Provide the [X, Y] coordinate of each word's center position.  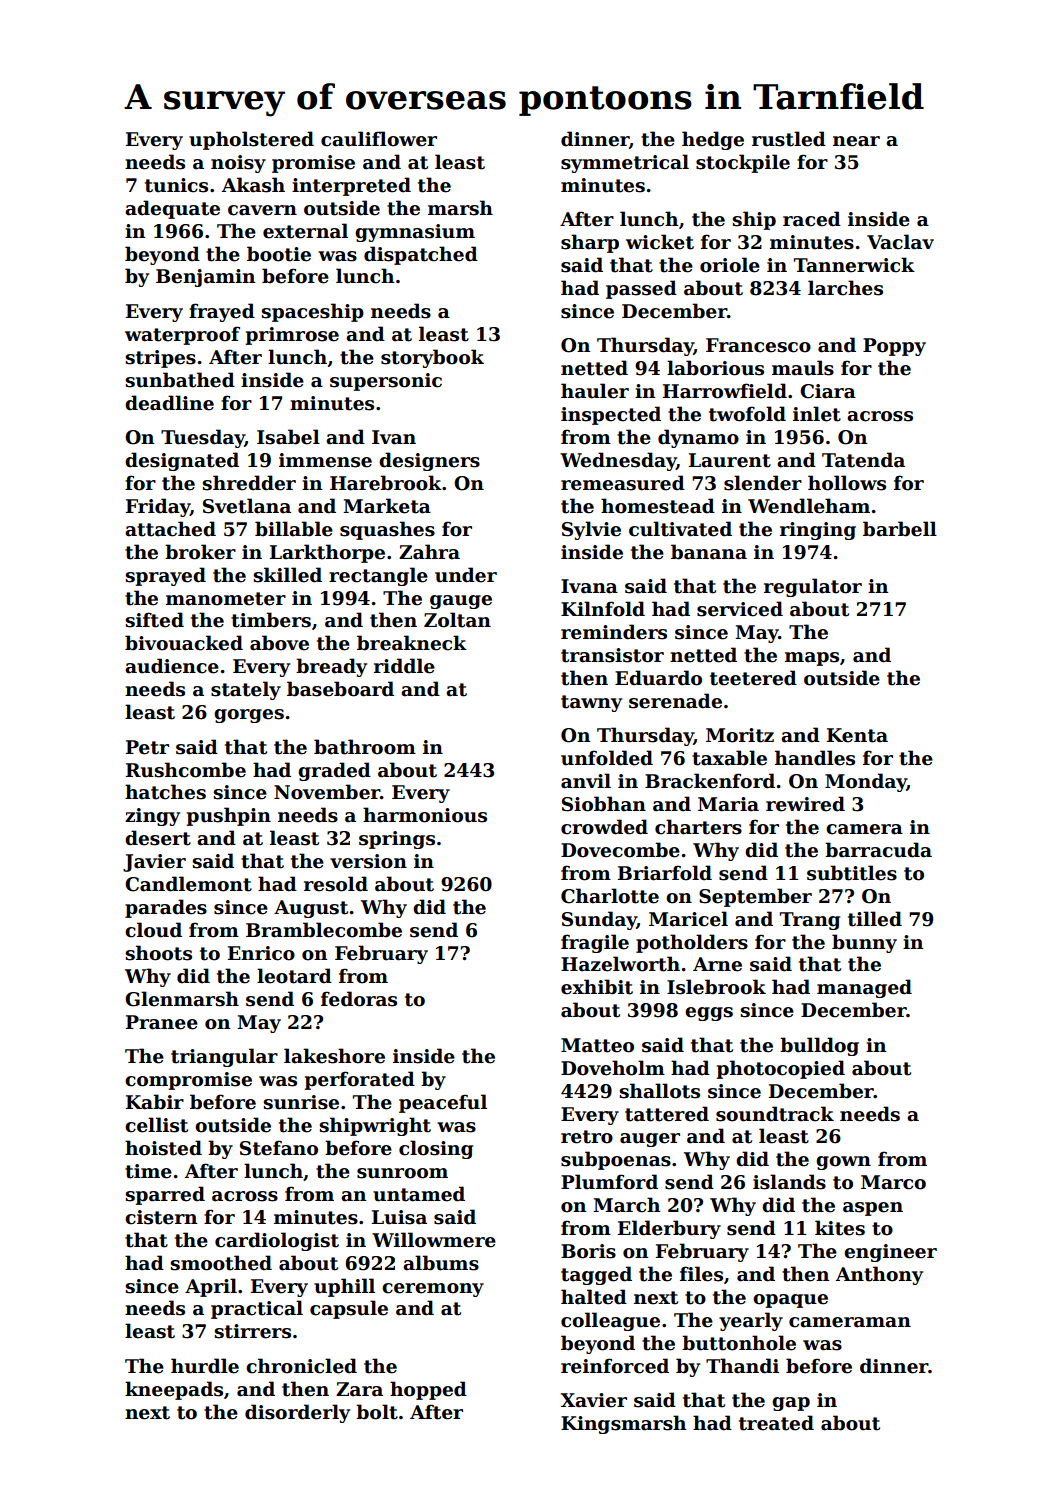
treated [776, 1423]
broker [200, 552]
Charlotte [610, 896]
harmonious [425, 815]
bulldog [819, 1046]
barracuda [878, 850]
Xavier [594, 1400]
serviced [740, 609]
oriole [730, 265]
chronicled [301, 1366]
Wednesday [618, 461]
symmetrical [625, 163]
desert [158, 838]
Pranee [162, 1022]
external [305, 231]
